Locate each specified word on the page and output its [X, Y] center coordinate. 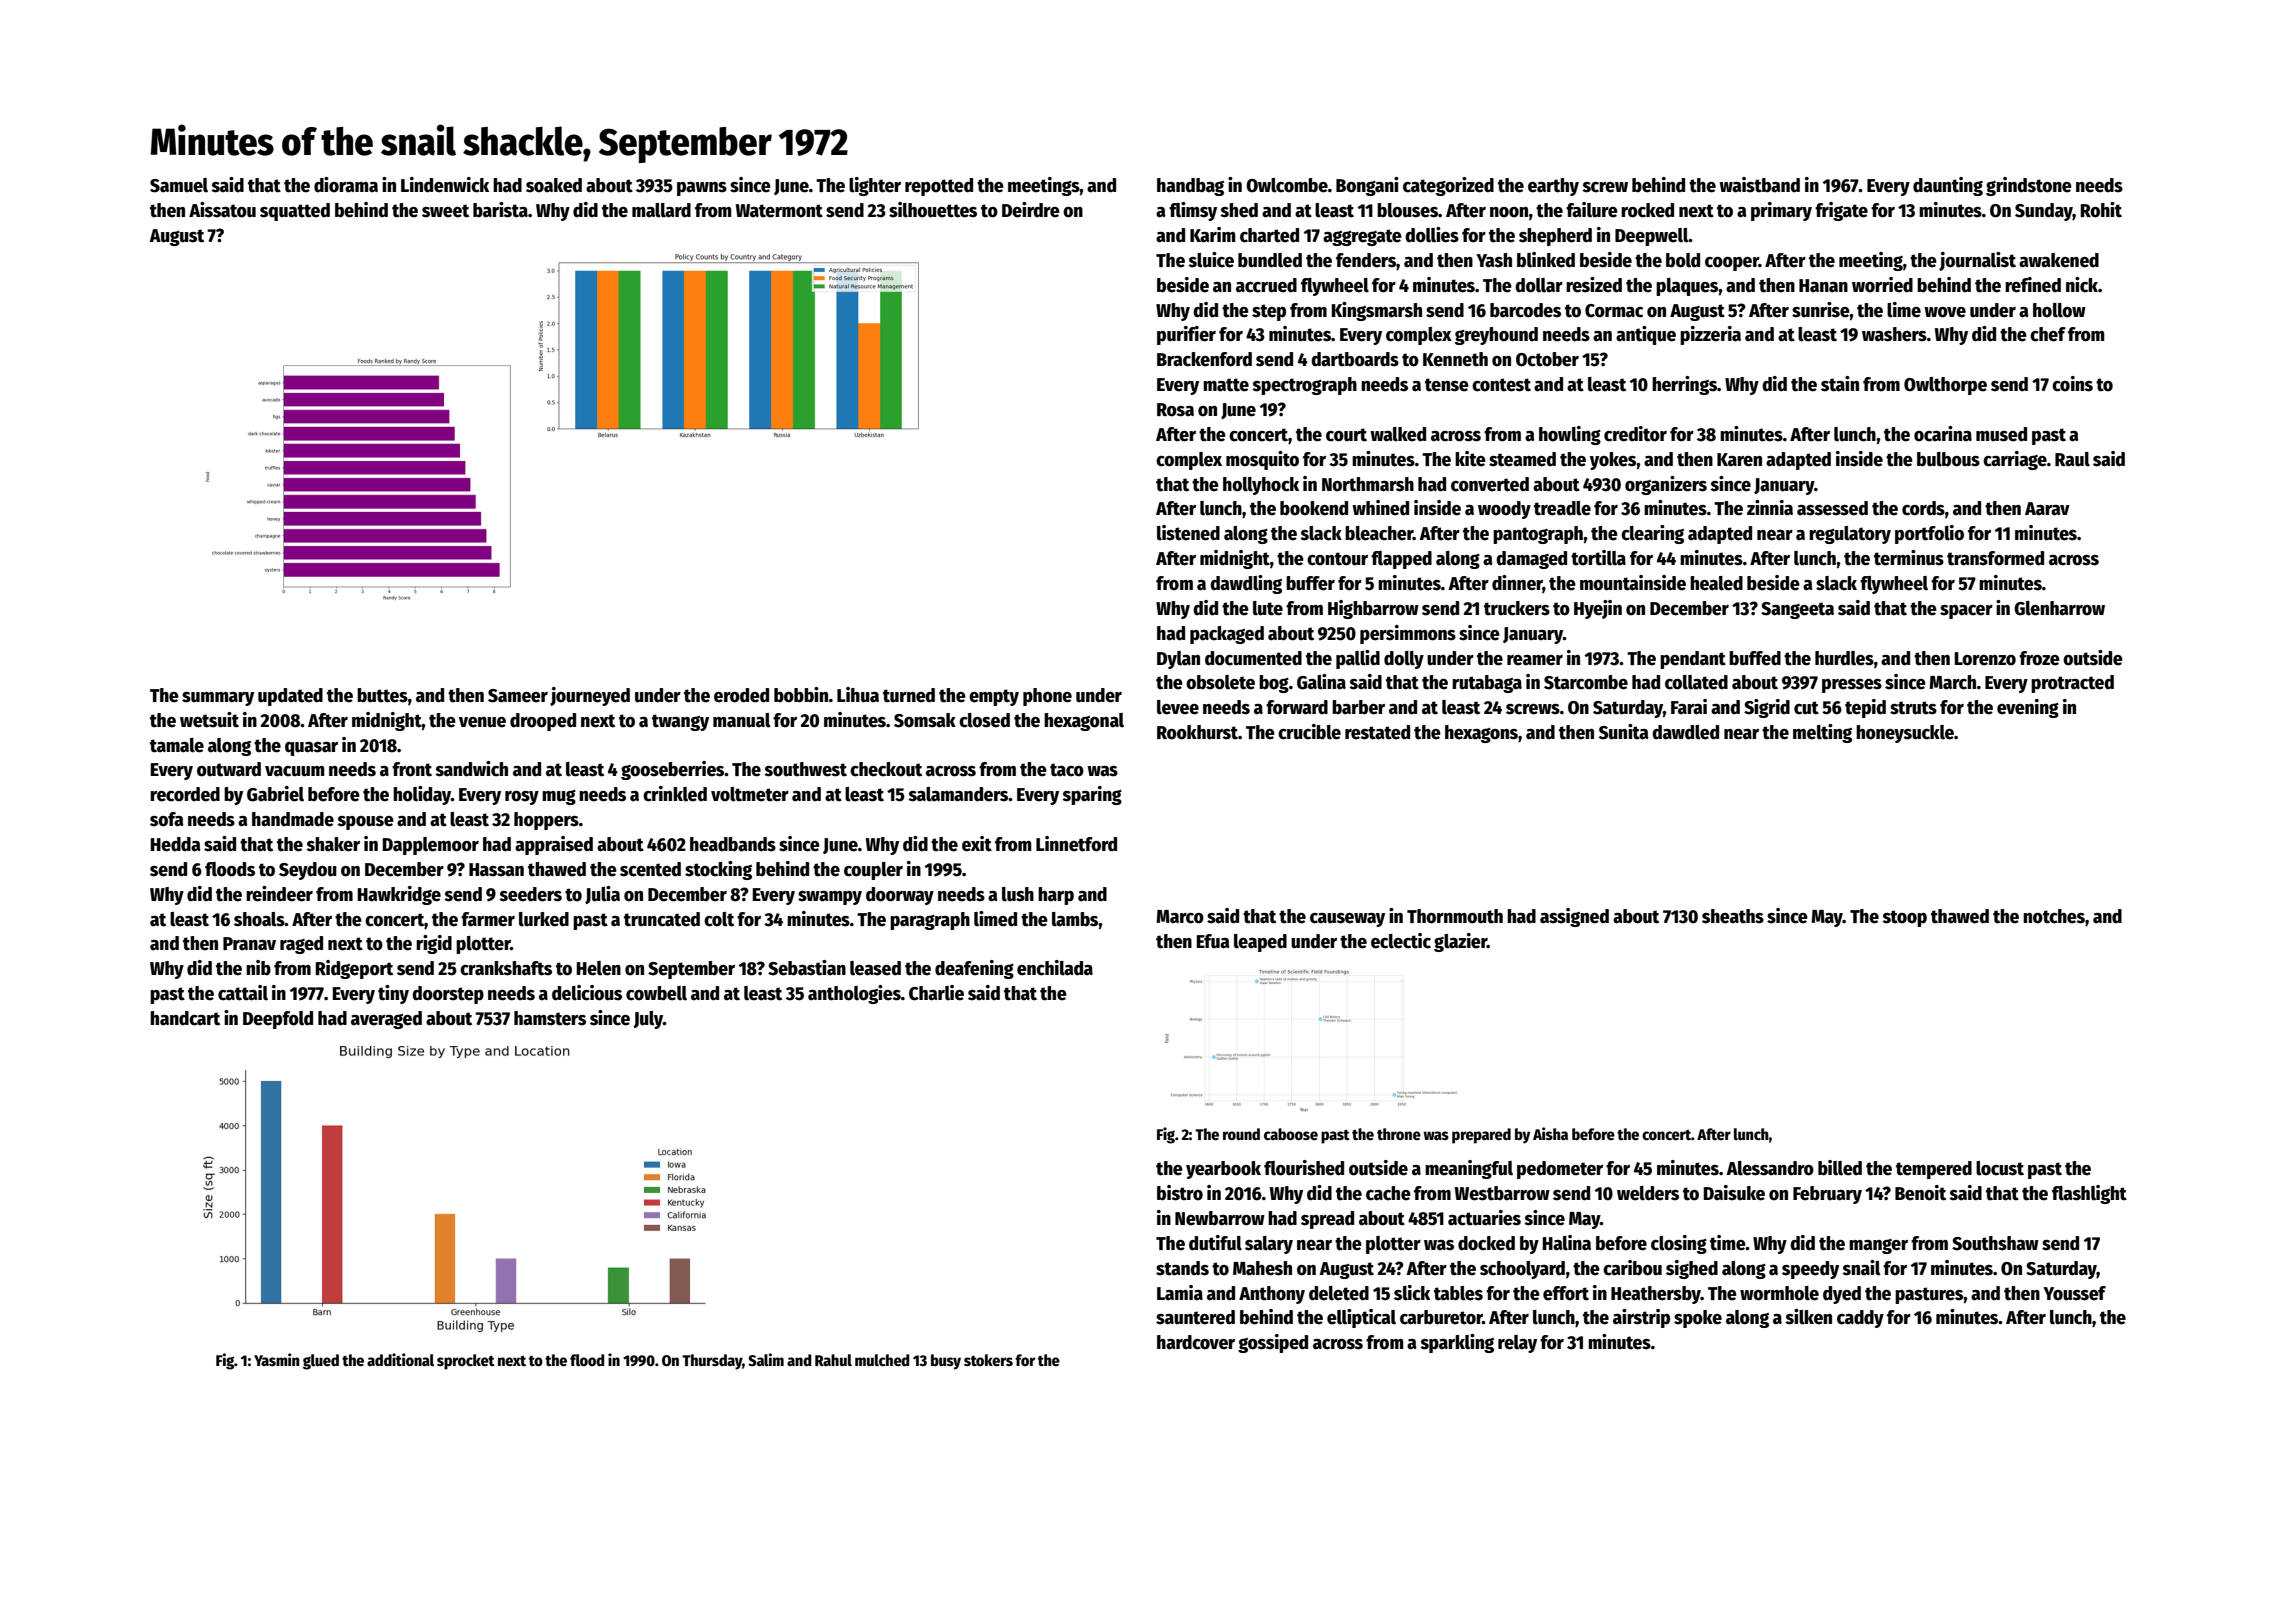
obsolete [1220, 682]
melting [1822, 733]
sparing [1092, 795]
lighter [875, 186]
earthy [1553, 187]
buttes [382, 695]
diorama [346, 185]
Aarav [2047, 509]
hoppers [546, 821]
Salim [766, 1360]
